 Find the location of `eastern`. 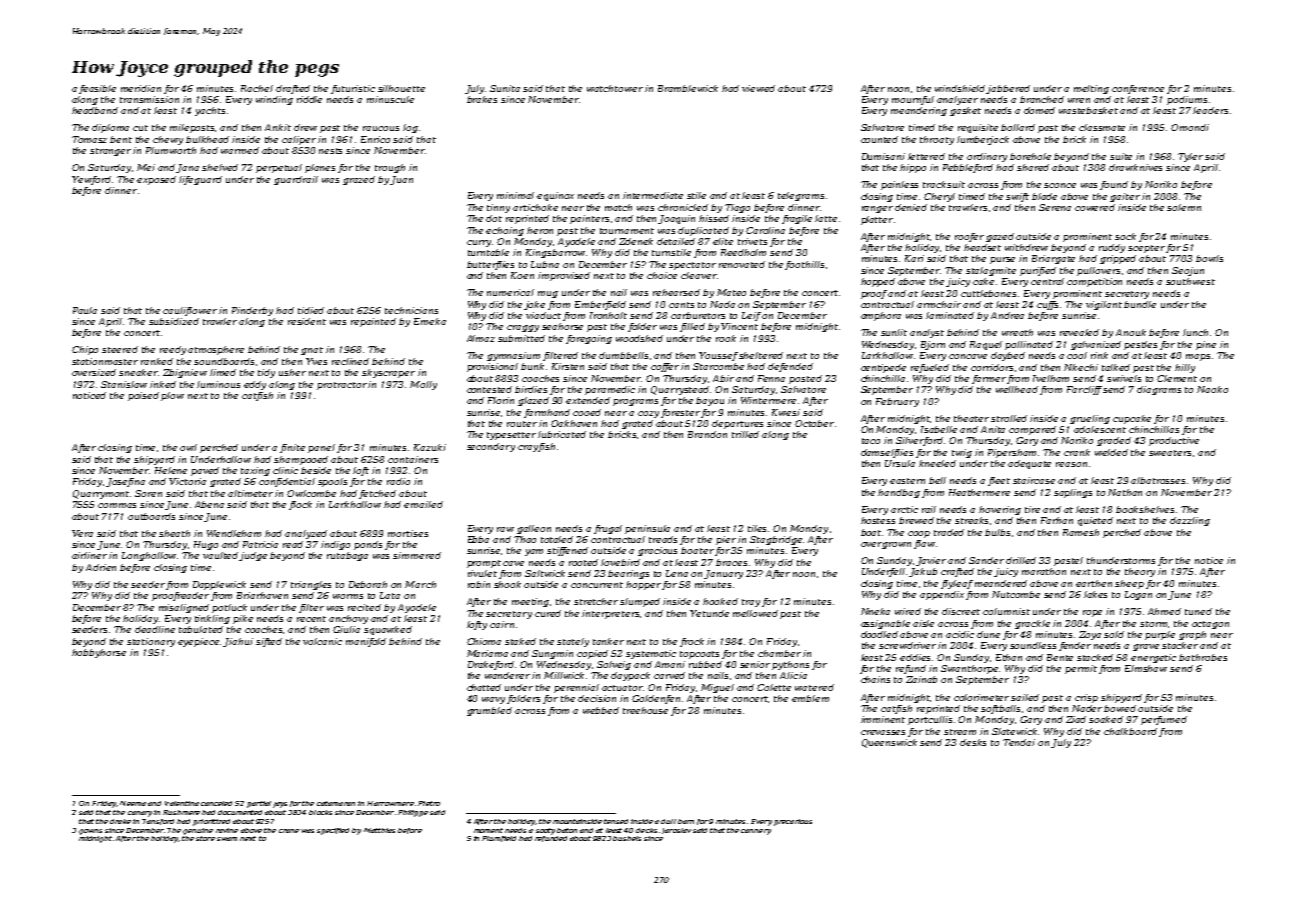

eastern is located at coordinates (907, 481).
